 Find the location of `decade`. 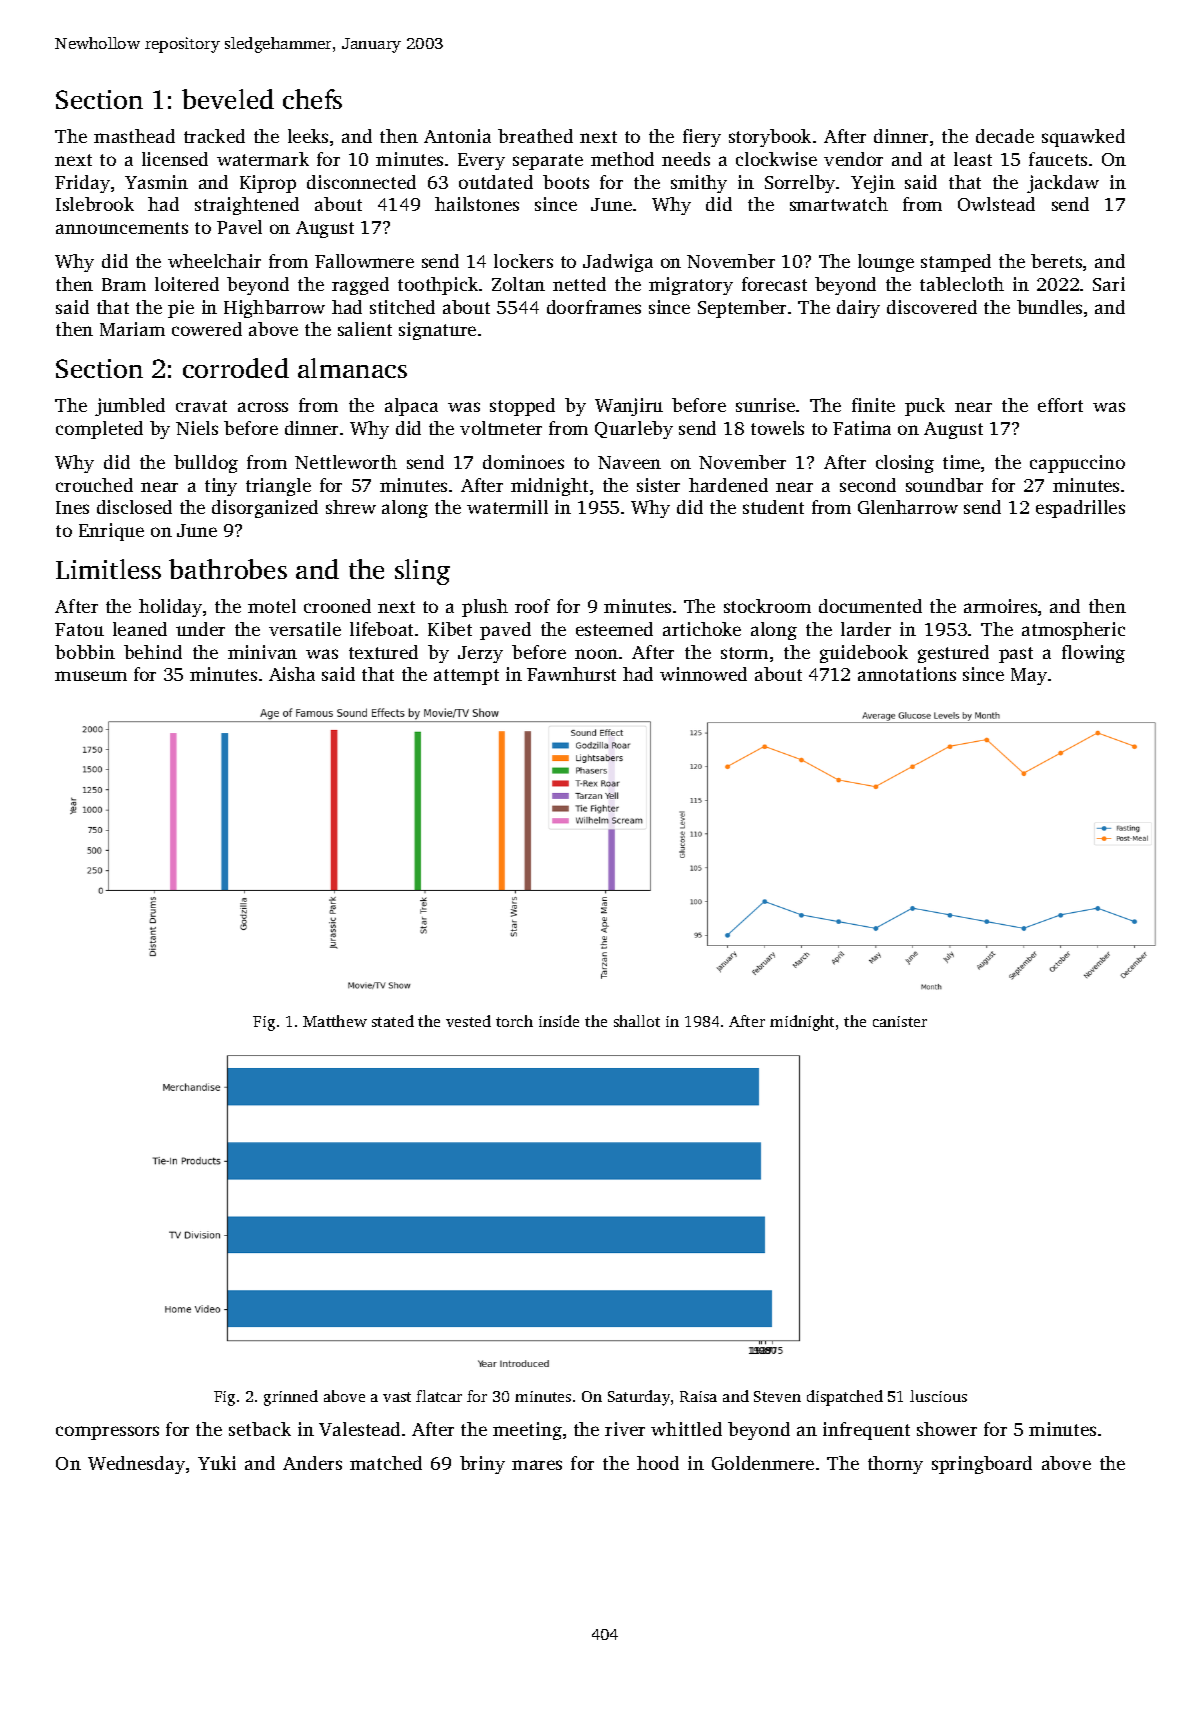

decade is located at coordinates (1005, 136).
